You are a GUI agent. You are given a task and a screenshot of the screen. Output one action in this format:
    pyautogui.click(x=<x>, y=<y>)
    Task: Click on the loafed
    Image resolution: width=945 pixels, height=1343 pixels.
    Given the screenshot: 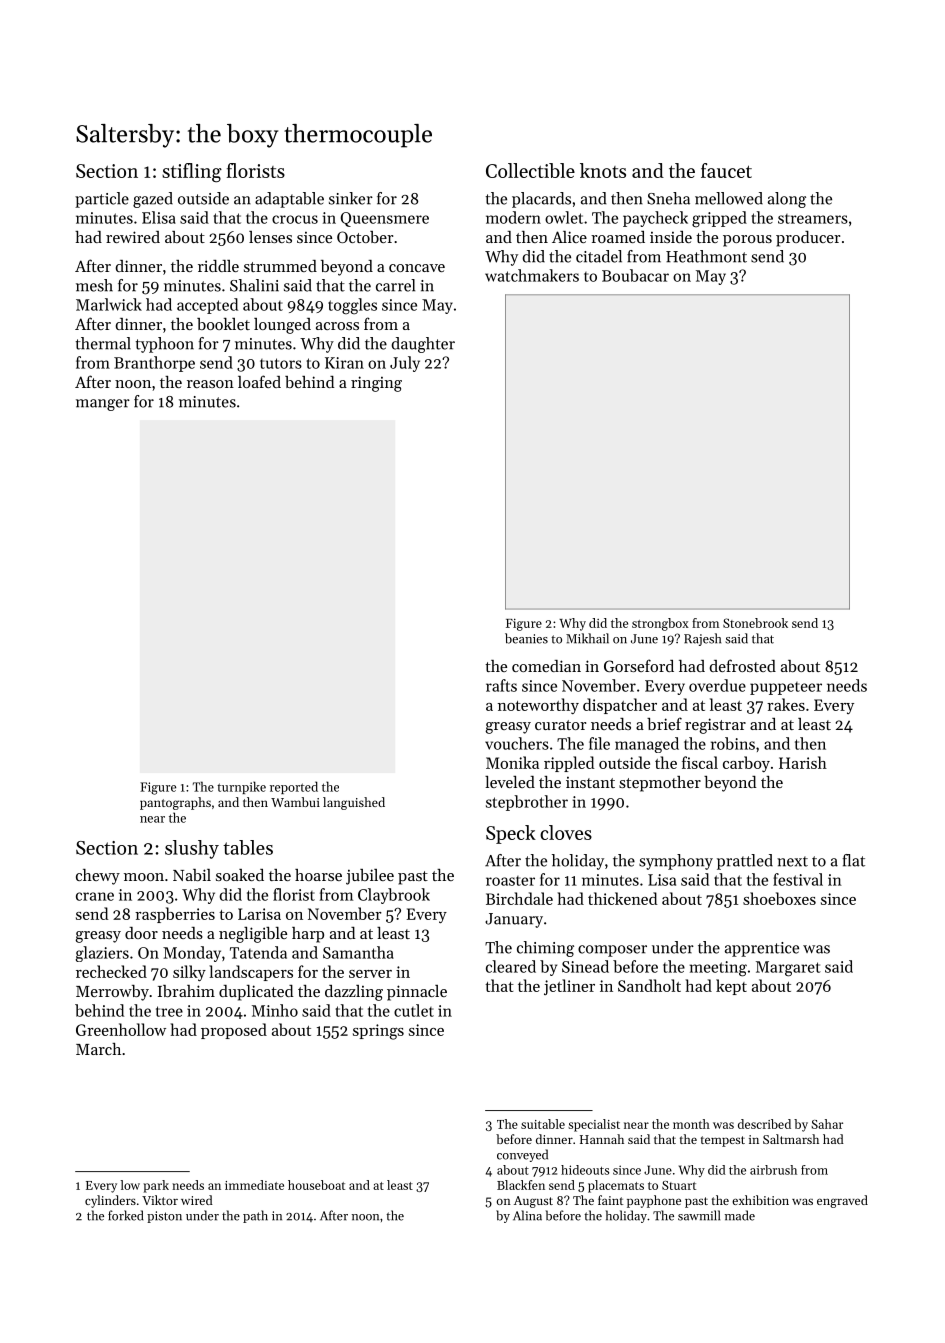 What is the action you would take?
    pyautogui.click(x=259, y=381)
